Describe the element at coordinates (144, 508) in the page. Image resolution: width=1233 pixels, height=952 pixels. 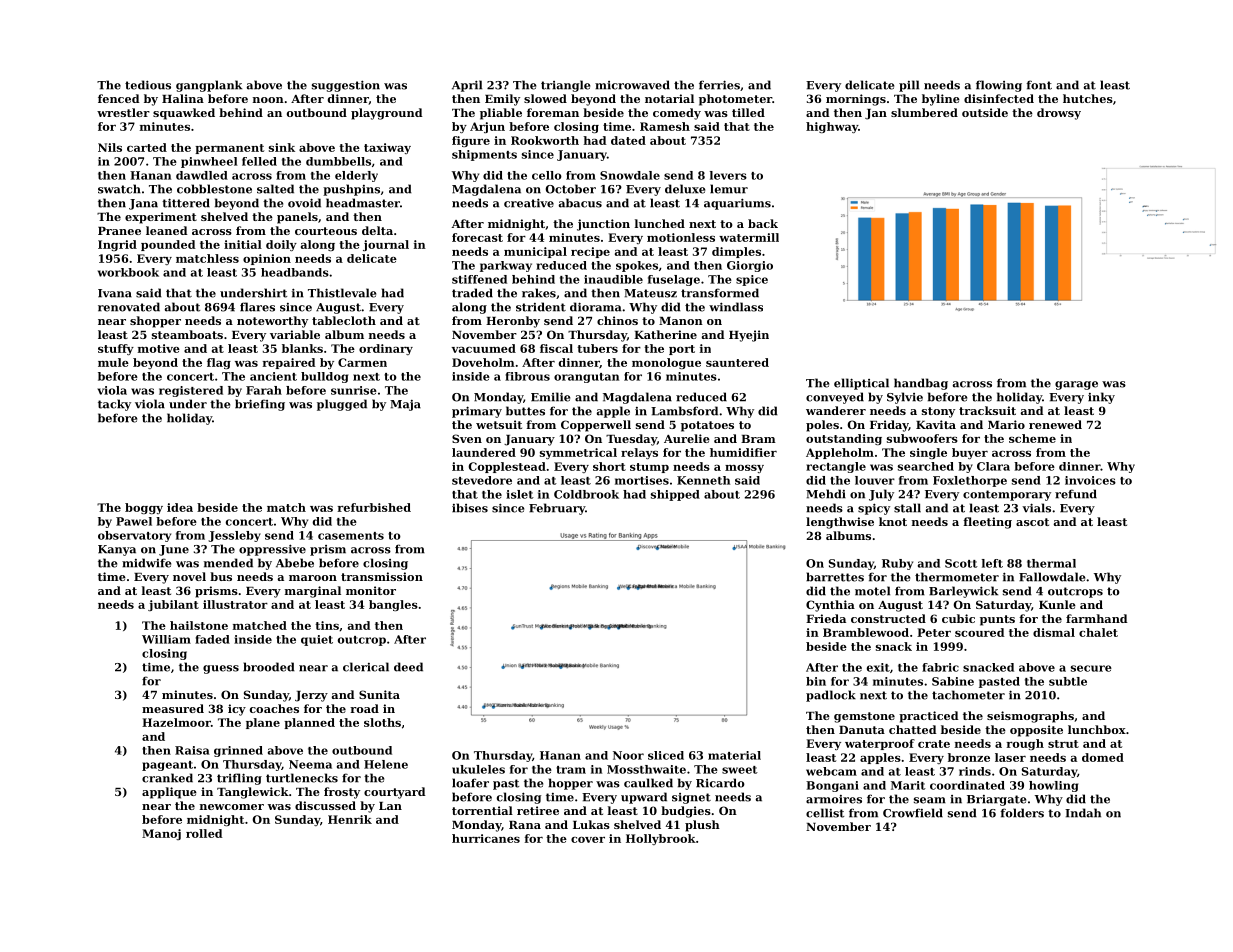
I see `boggy` at that location.
